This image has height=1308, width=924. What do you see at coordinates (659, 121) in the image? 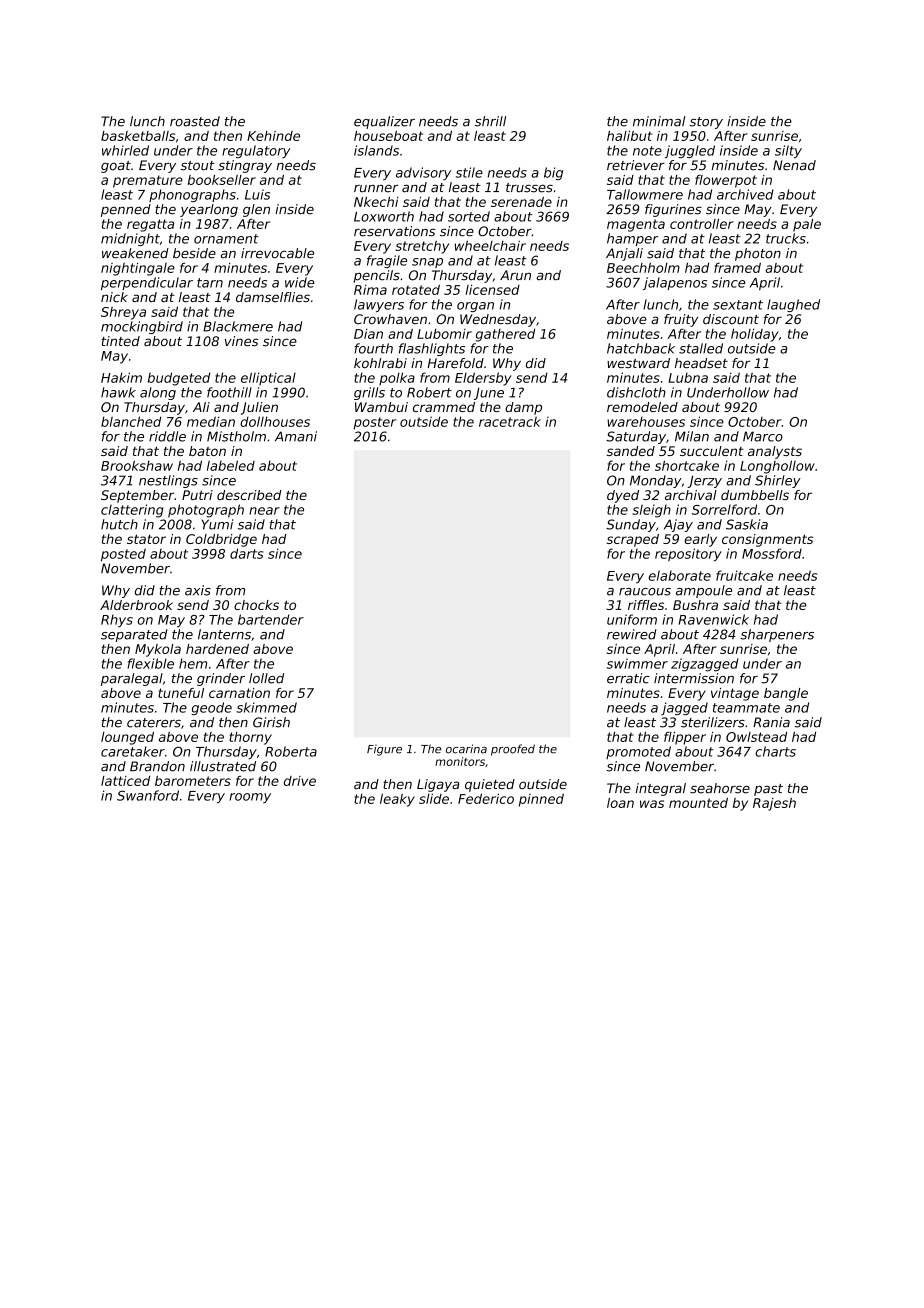
I see `minimal` at bounding box center [659, 121].
